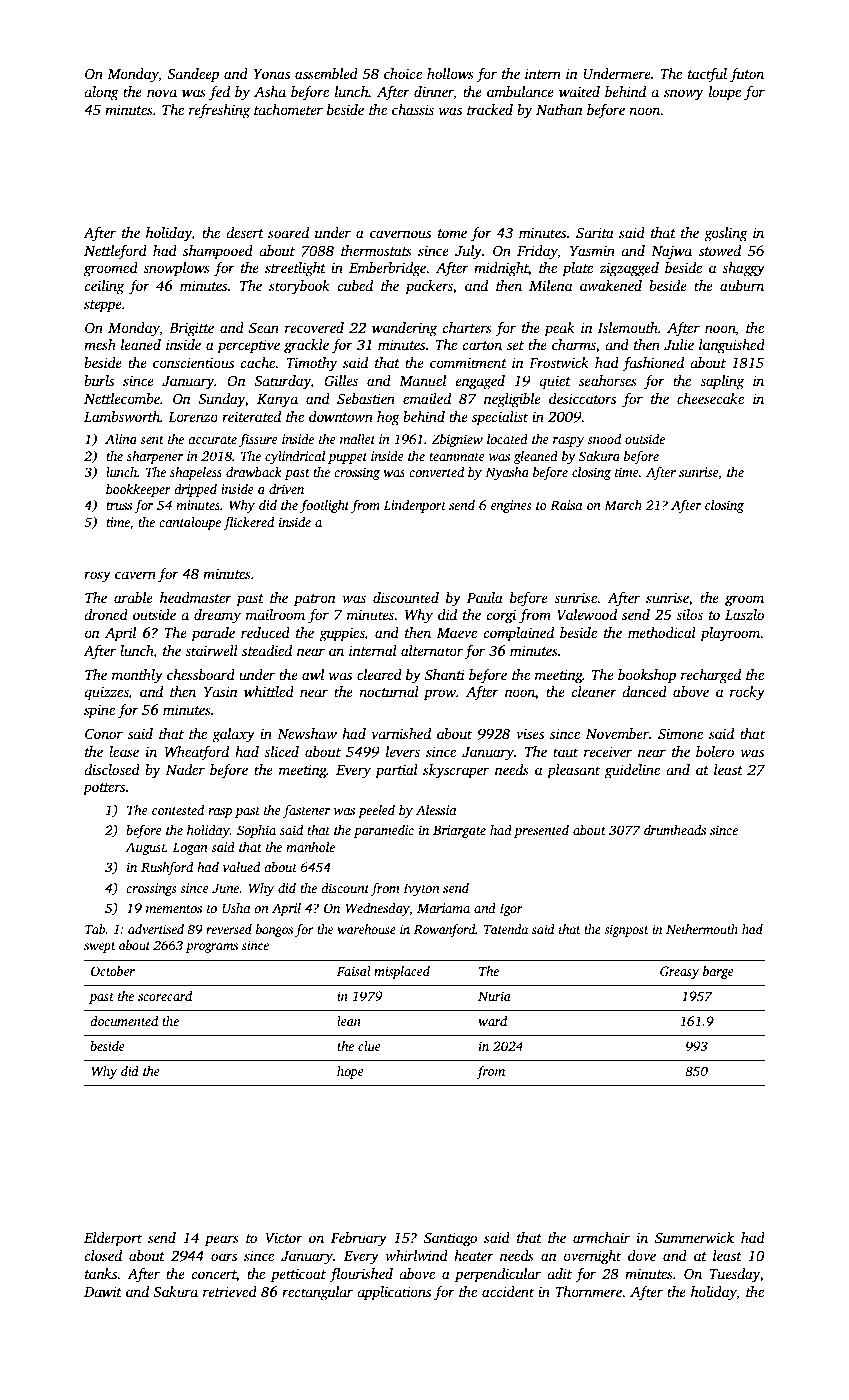 This screenshot has height=1400, width=849. Describe the element at coordinates (506, 929) in the screenshot. I see `Tatenda` at that location.
